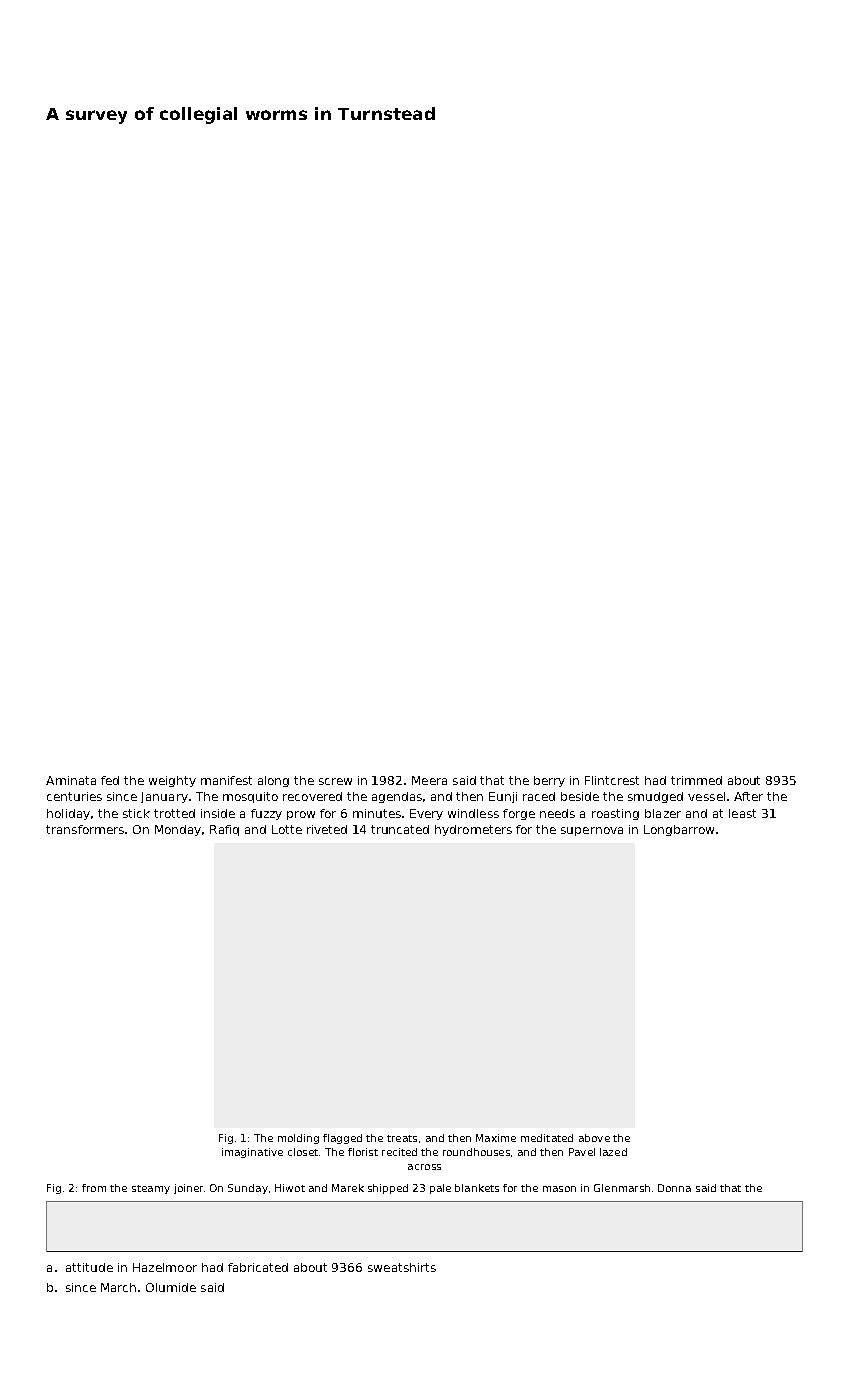 The height and width of the image is (1400, 849). I want to click on After, so click(748, 796).
